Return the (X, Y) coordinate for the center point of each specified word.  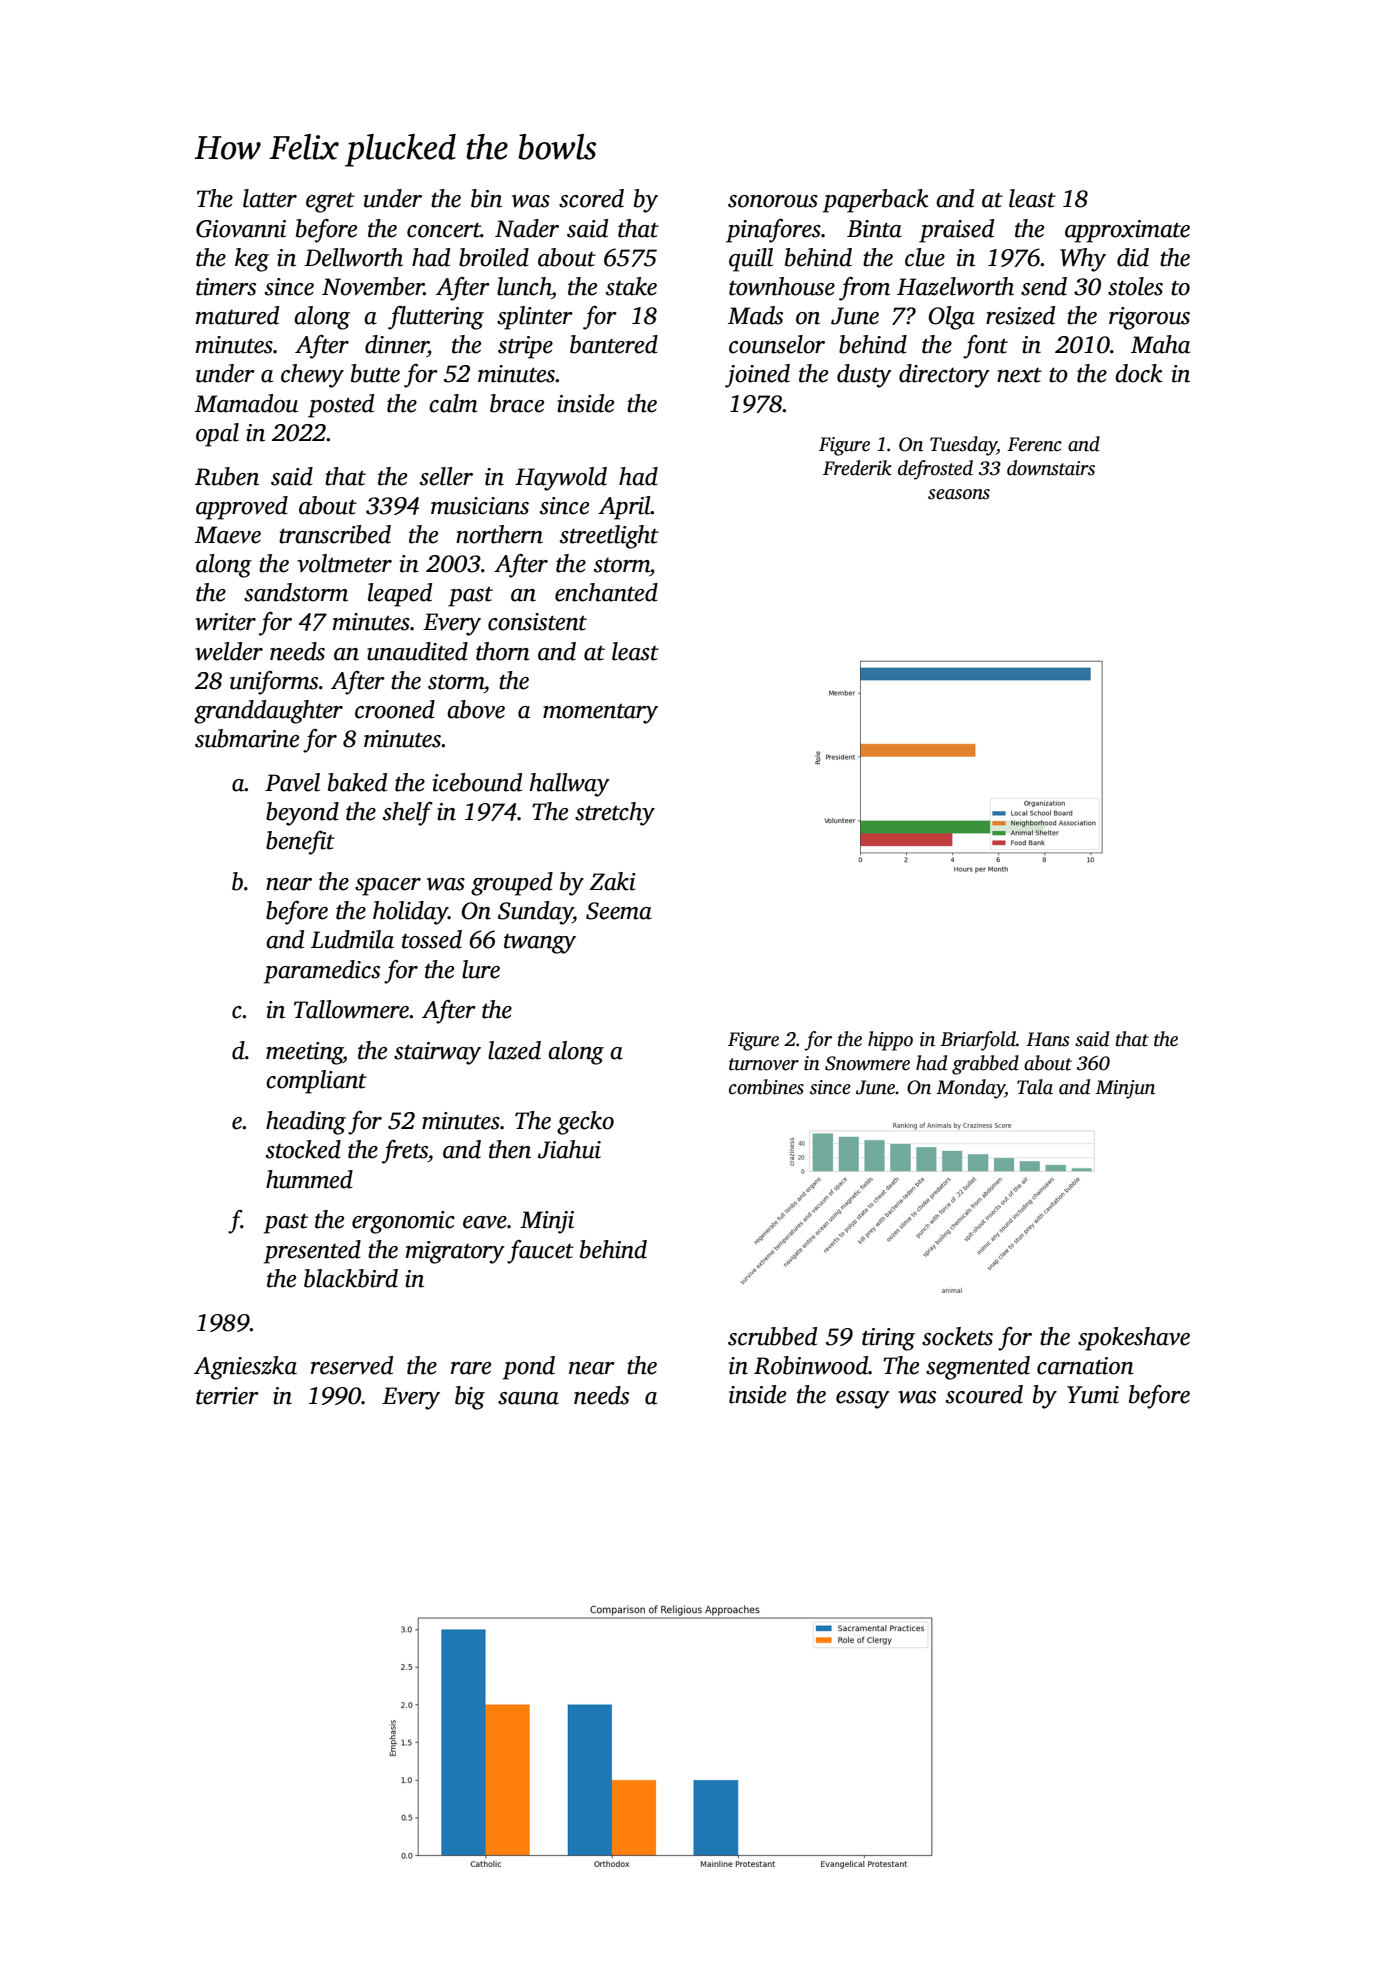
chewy (312, 376)
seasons (959, 494)
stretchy (615, 814)
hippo (890, 1041)
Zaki (613, 881)
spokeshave (1134, 1339)
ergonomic (403, 1222)
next (1019, 375)
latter (270, 198)
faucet (540, 1252)
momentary (600, 714)
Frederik (857, 468)
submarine (247, 738)
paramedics (322, 972)
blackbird (351, 1278)
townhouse (782, 286)
